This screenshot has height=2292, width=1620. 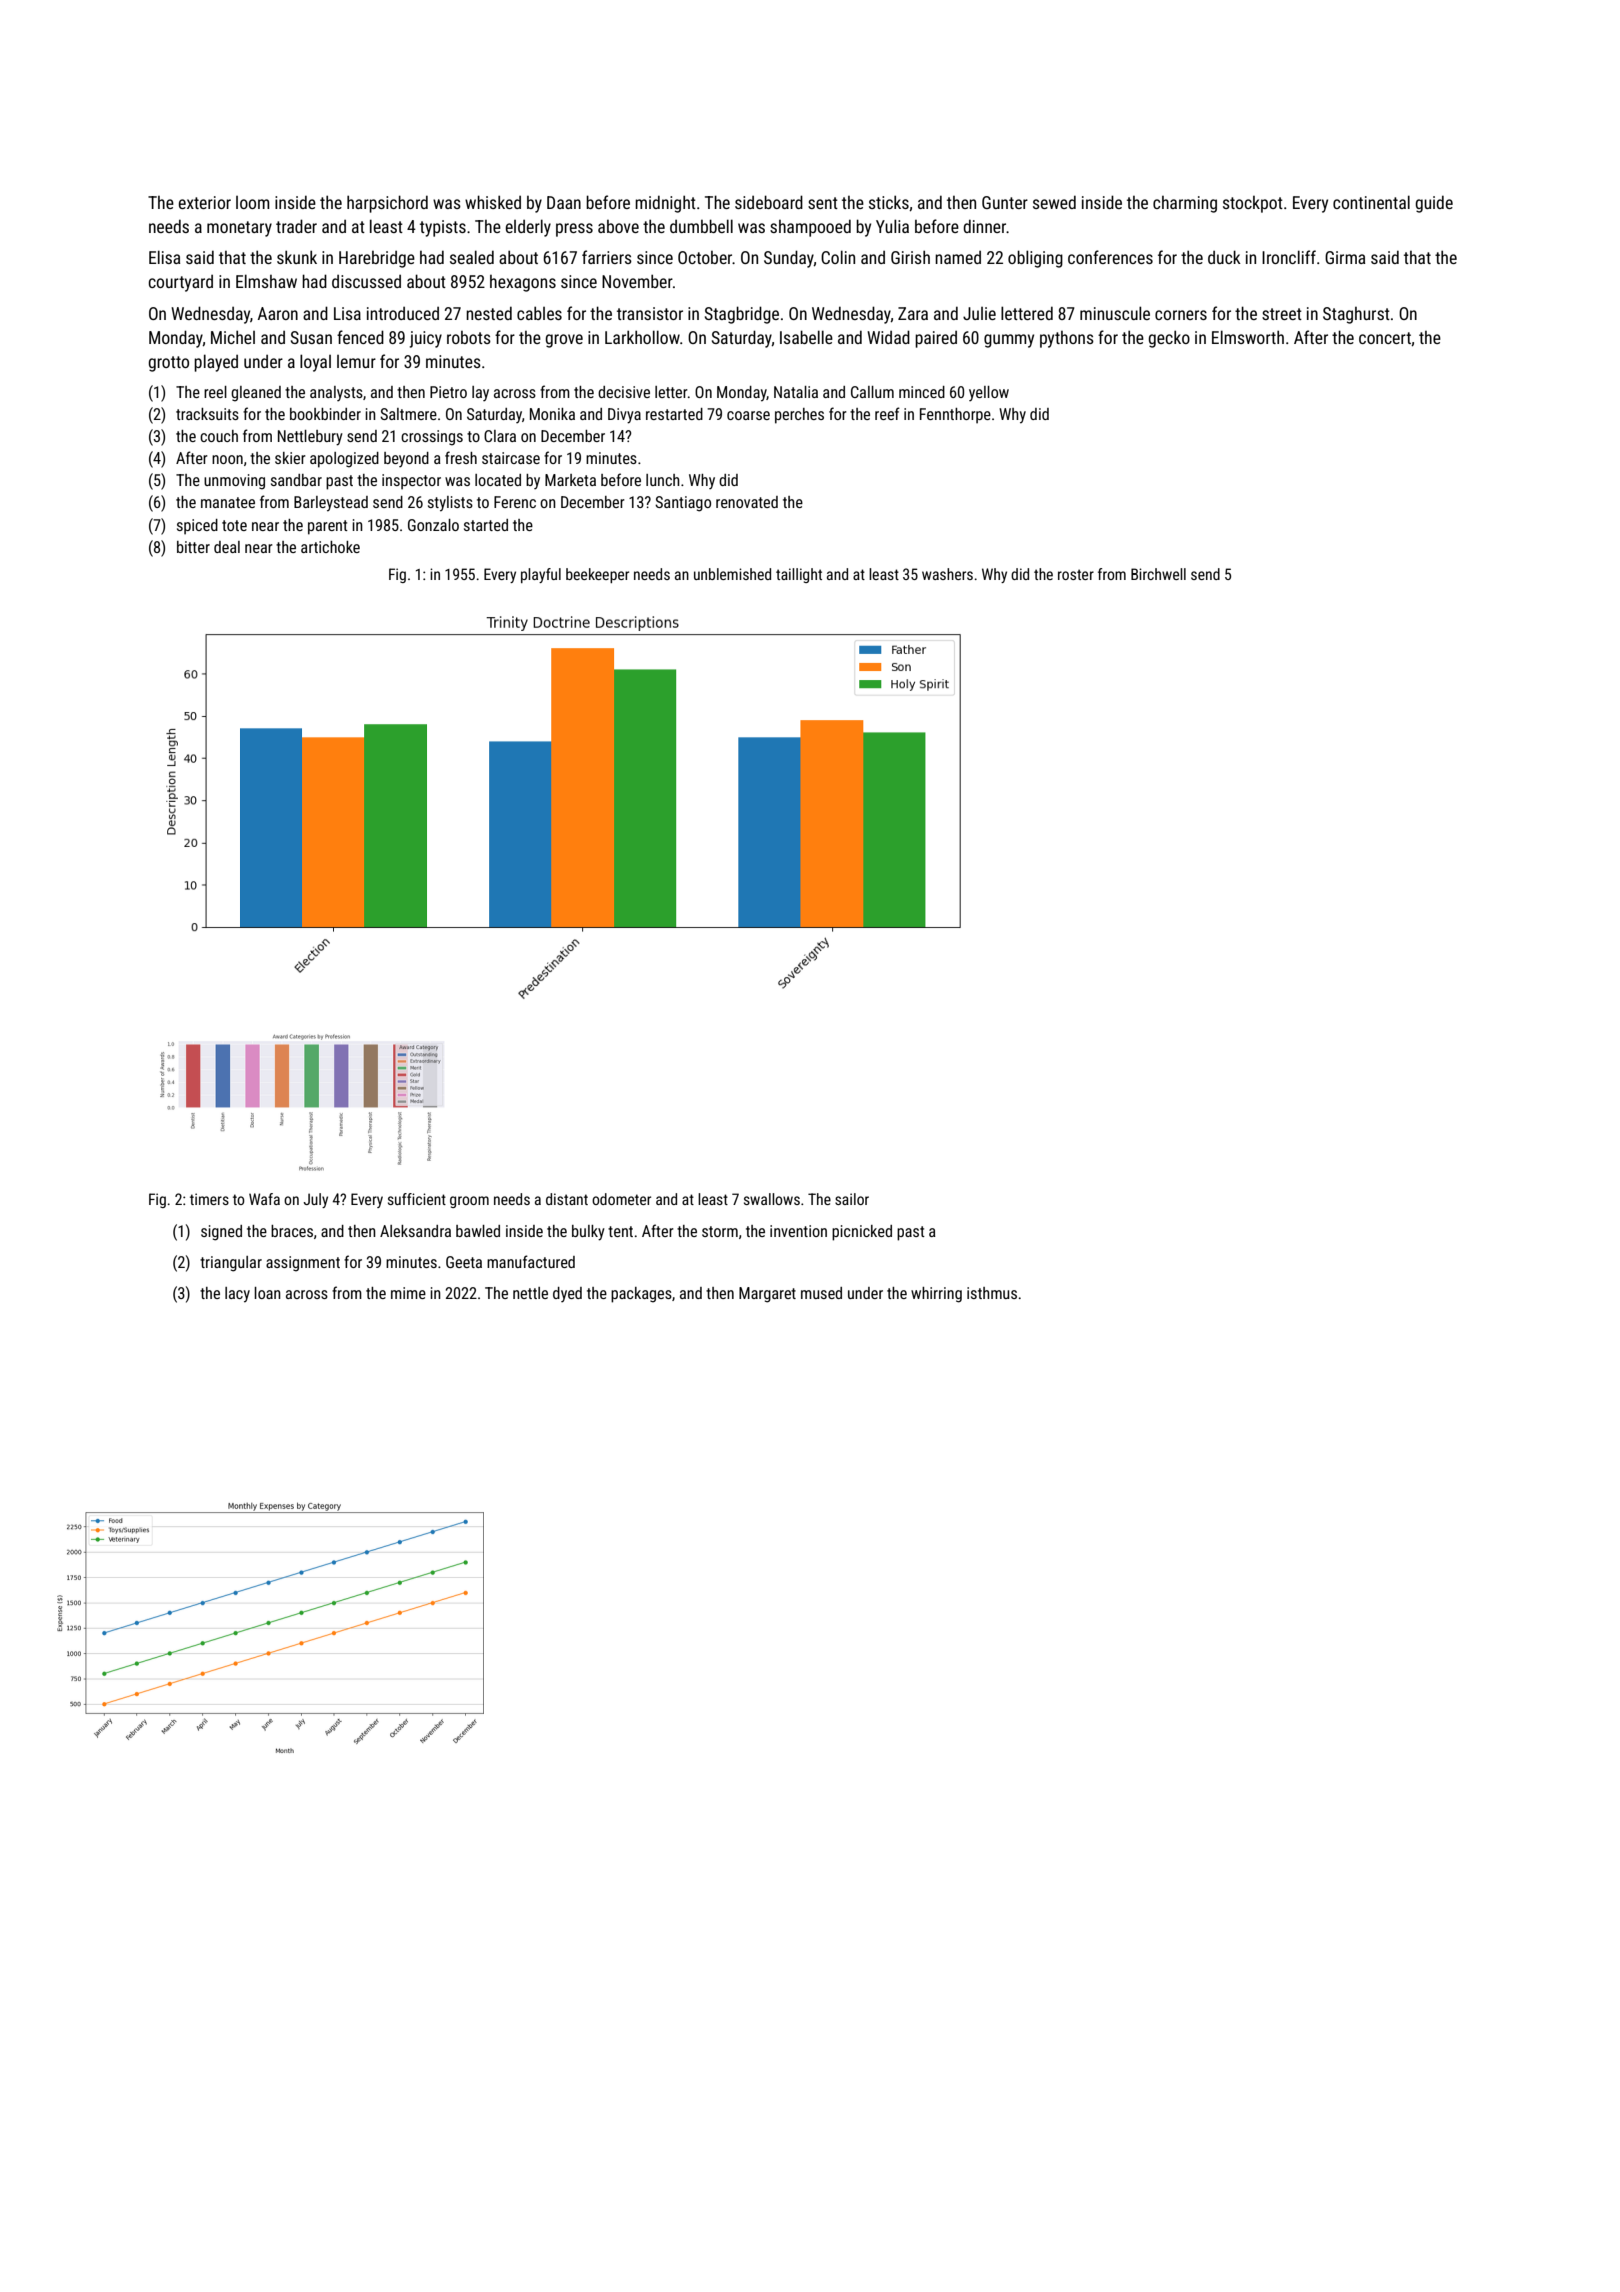 What do you see at coordinates (1434, 204) in the screenshot?
I see `guide` at bounding box center [1434, 204].
